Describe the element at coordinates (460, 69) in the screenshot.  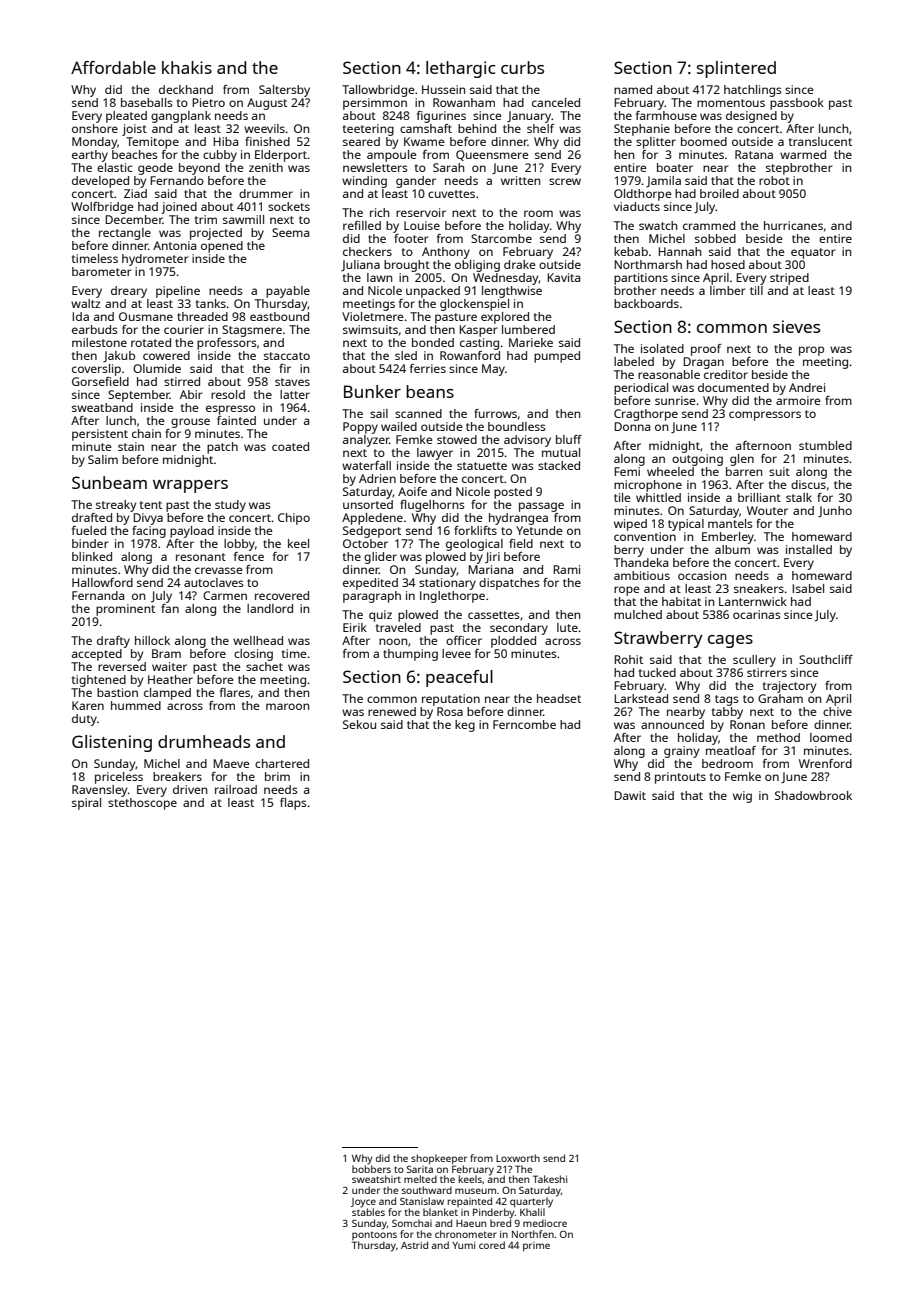
I see `lethargic` at that location.
